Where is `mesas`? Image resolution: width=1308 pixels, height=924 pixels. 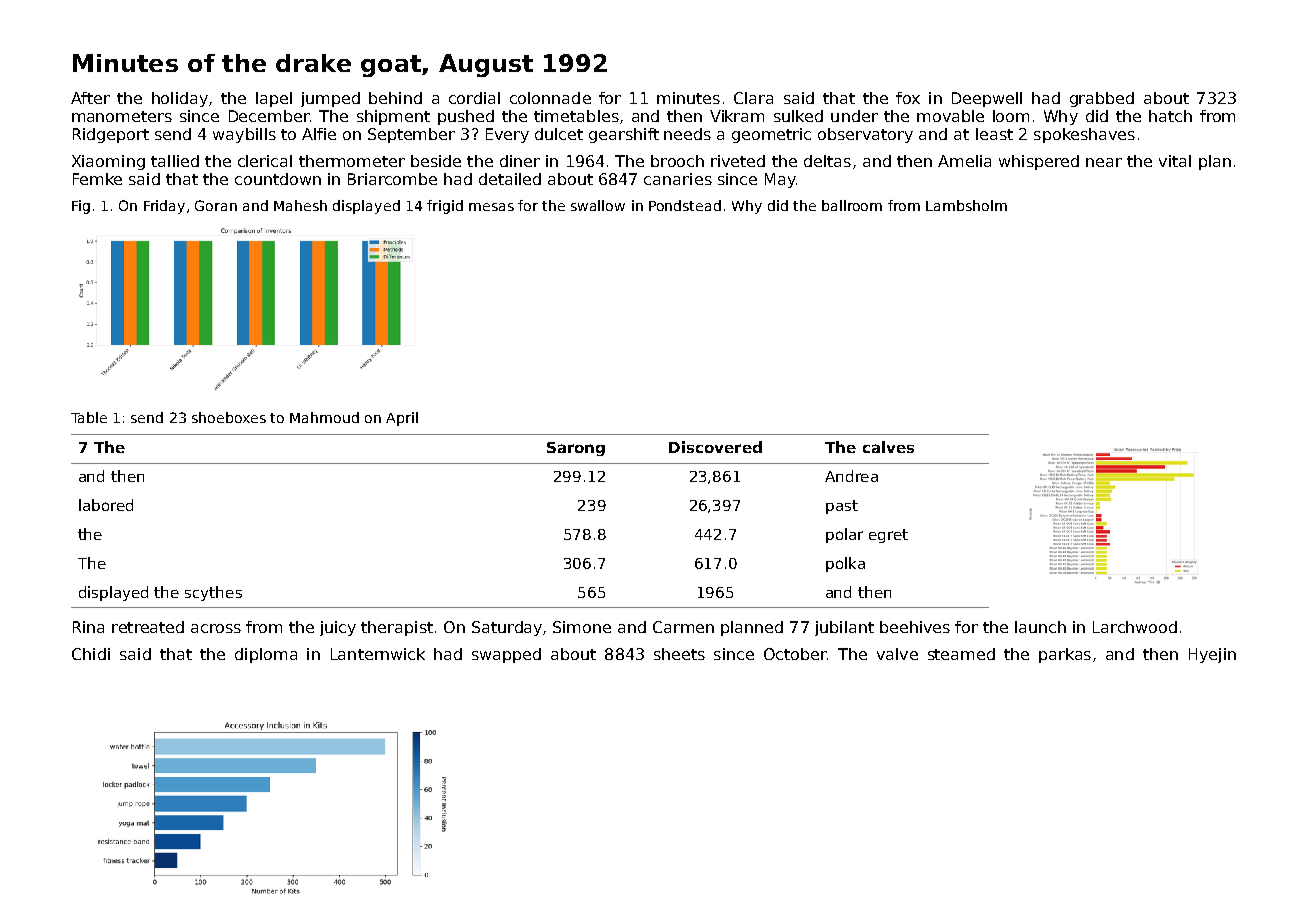
mesas is located at coordinates (491, 207).
